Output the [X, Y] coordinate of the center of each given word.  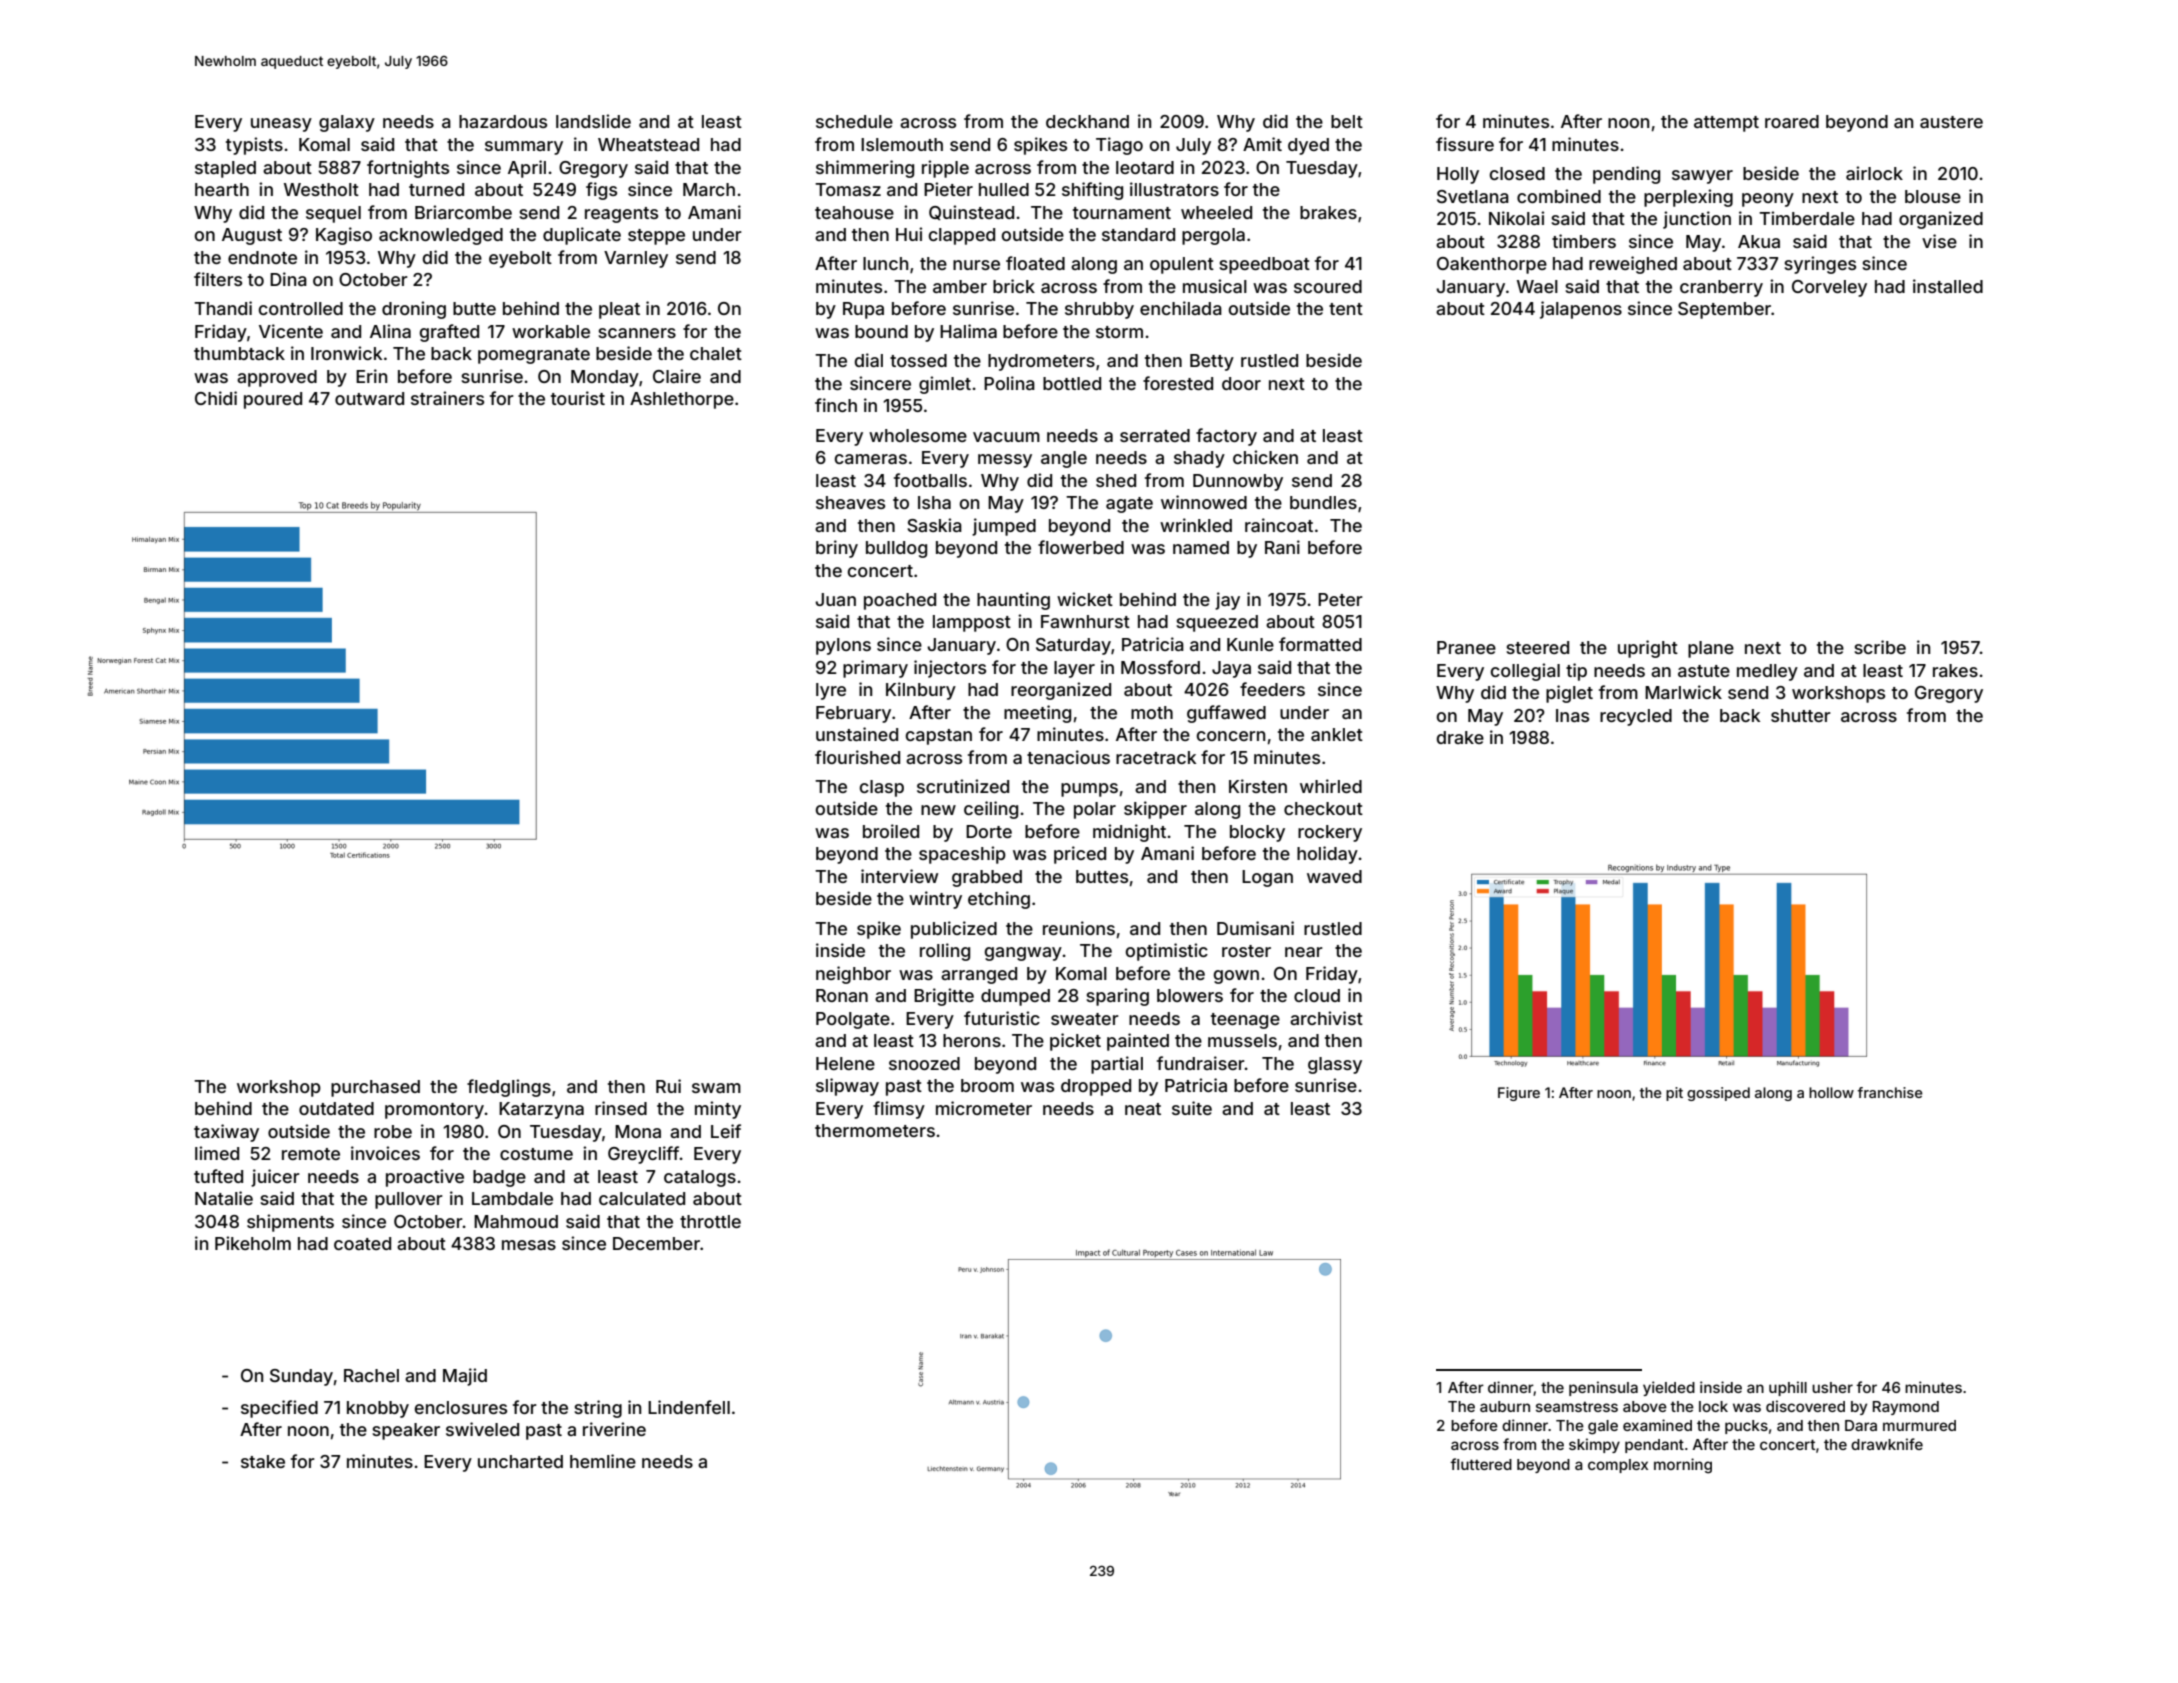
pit [1674, 1094]
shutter [1801, 715]
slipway [847, 1087]
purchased [375, 1088]
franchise [1890, 1092]
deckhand [1087, 121]
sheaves [850, 502]
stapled [225, 169]
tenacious [1068, 757]
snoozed [924, 1063]
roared [1792, 121]
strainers [447, 398]
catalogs [700, 1178]
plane [1711, 649]
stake [263, 1461]
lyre [831, 691]
